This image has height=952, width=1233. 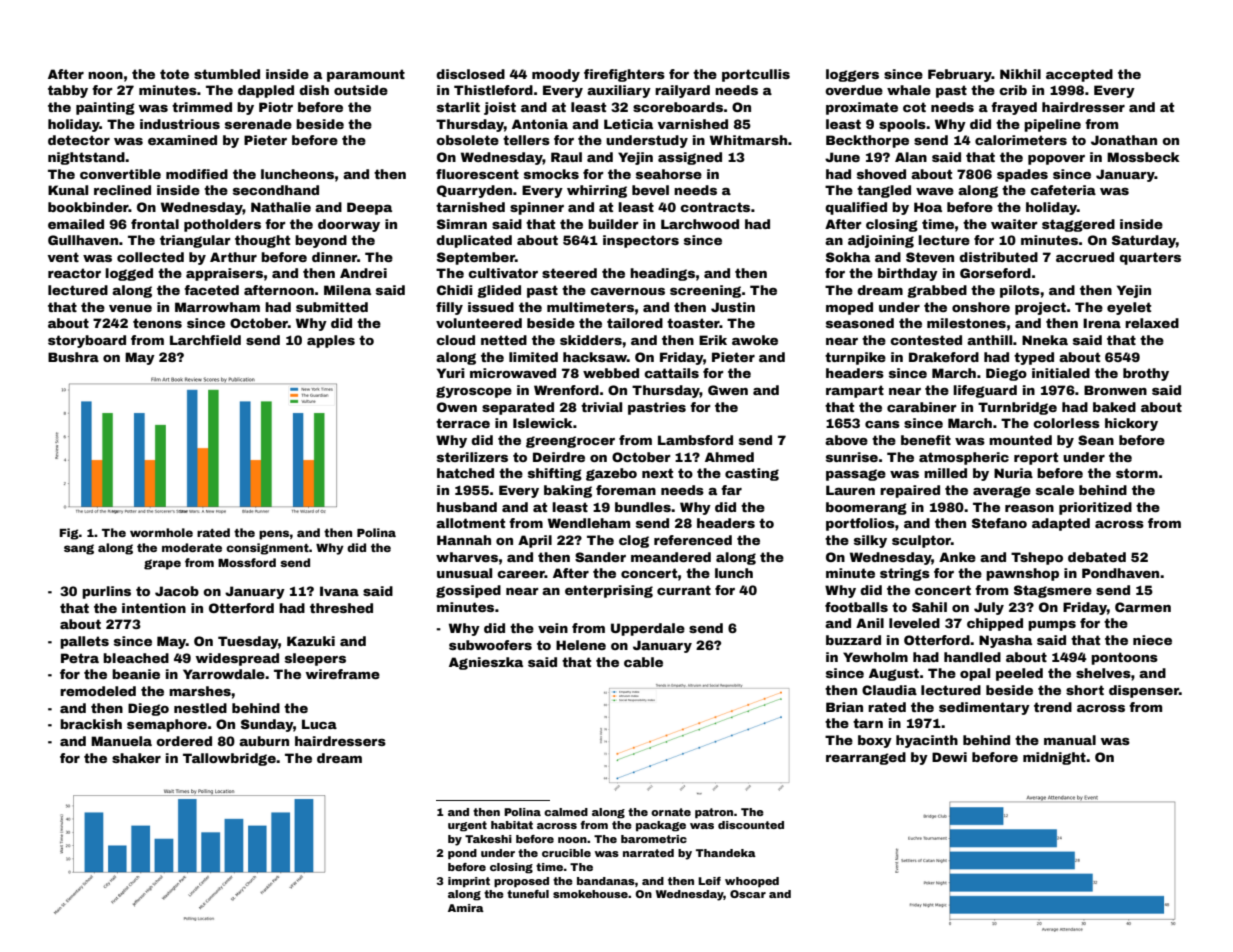 What do you see at coordinates (693, 124) in the image?
I see `varnished` at bounding box center [693, 124].
